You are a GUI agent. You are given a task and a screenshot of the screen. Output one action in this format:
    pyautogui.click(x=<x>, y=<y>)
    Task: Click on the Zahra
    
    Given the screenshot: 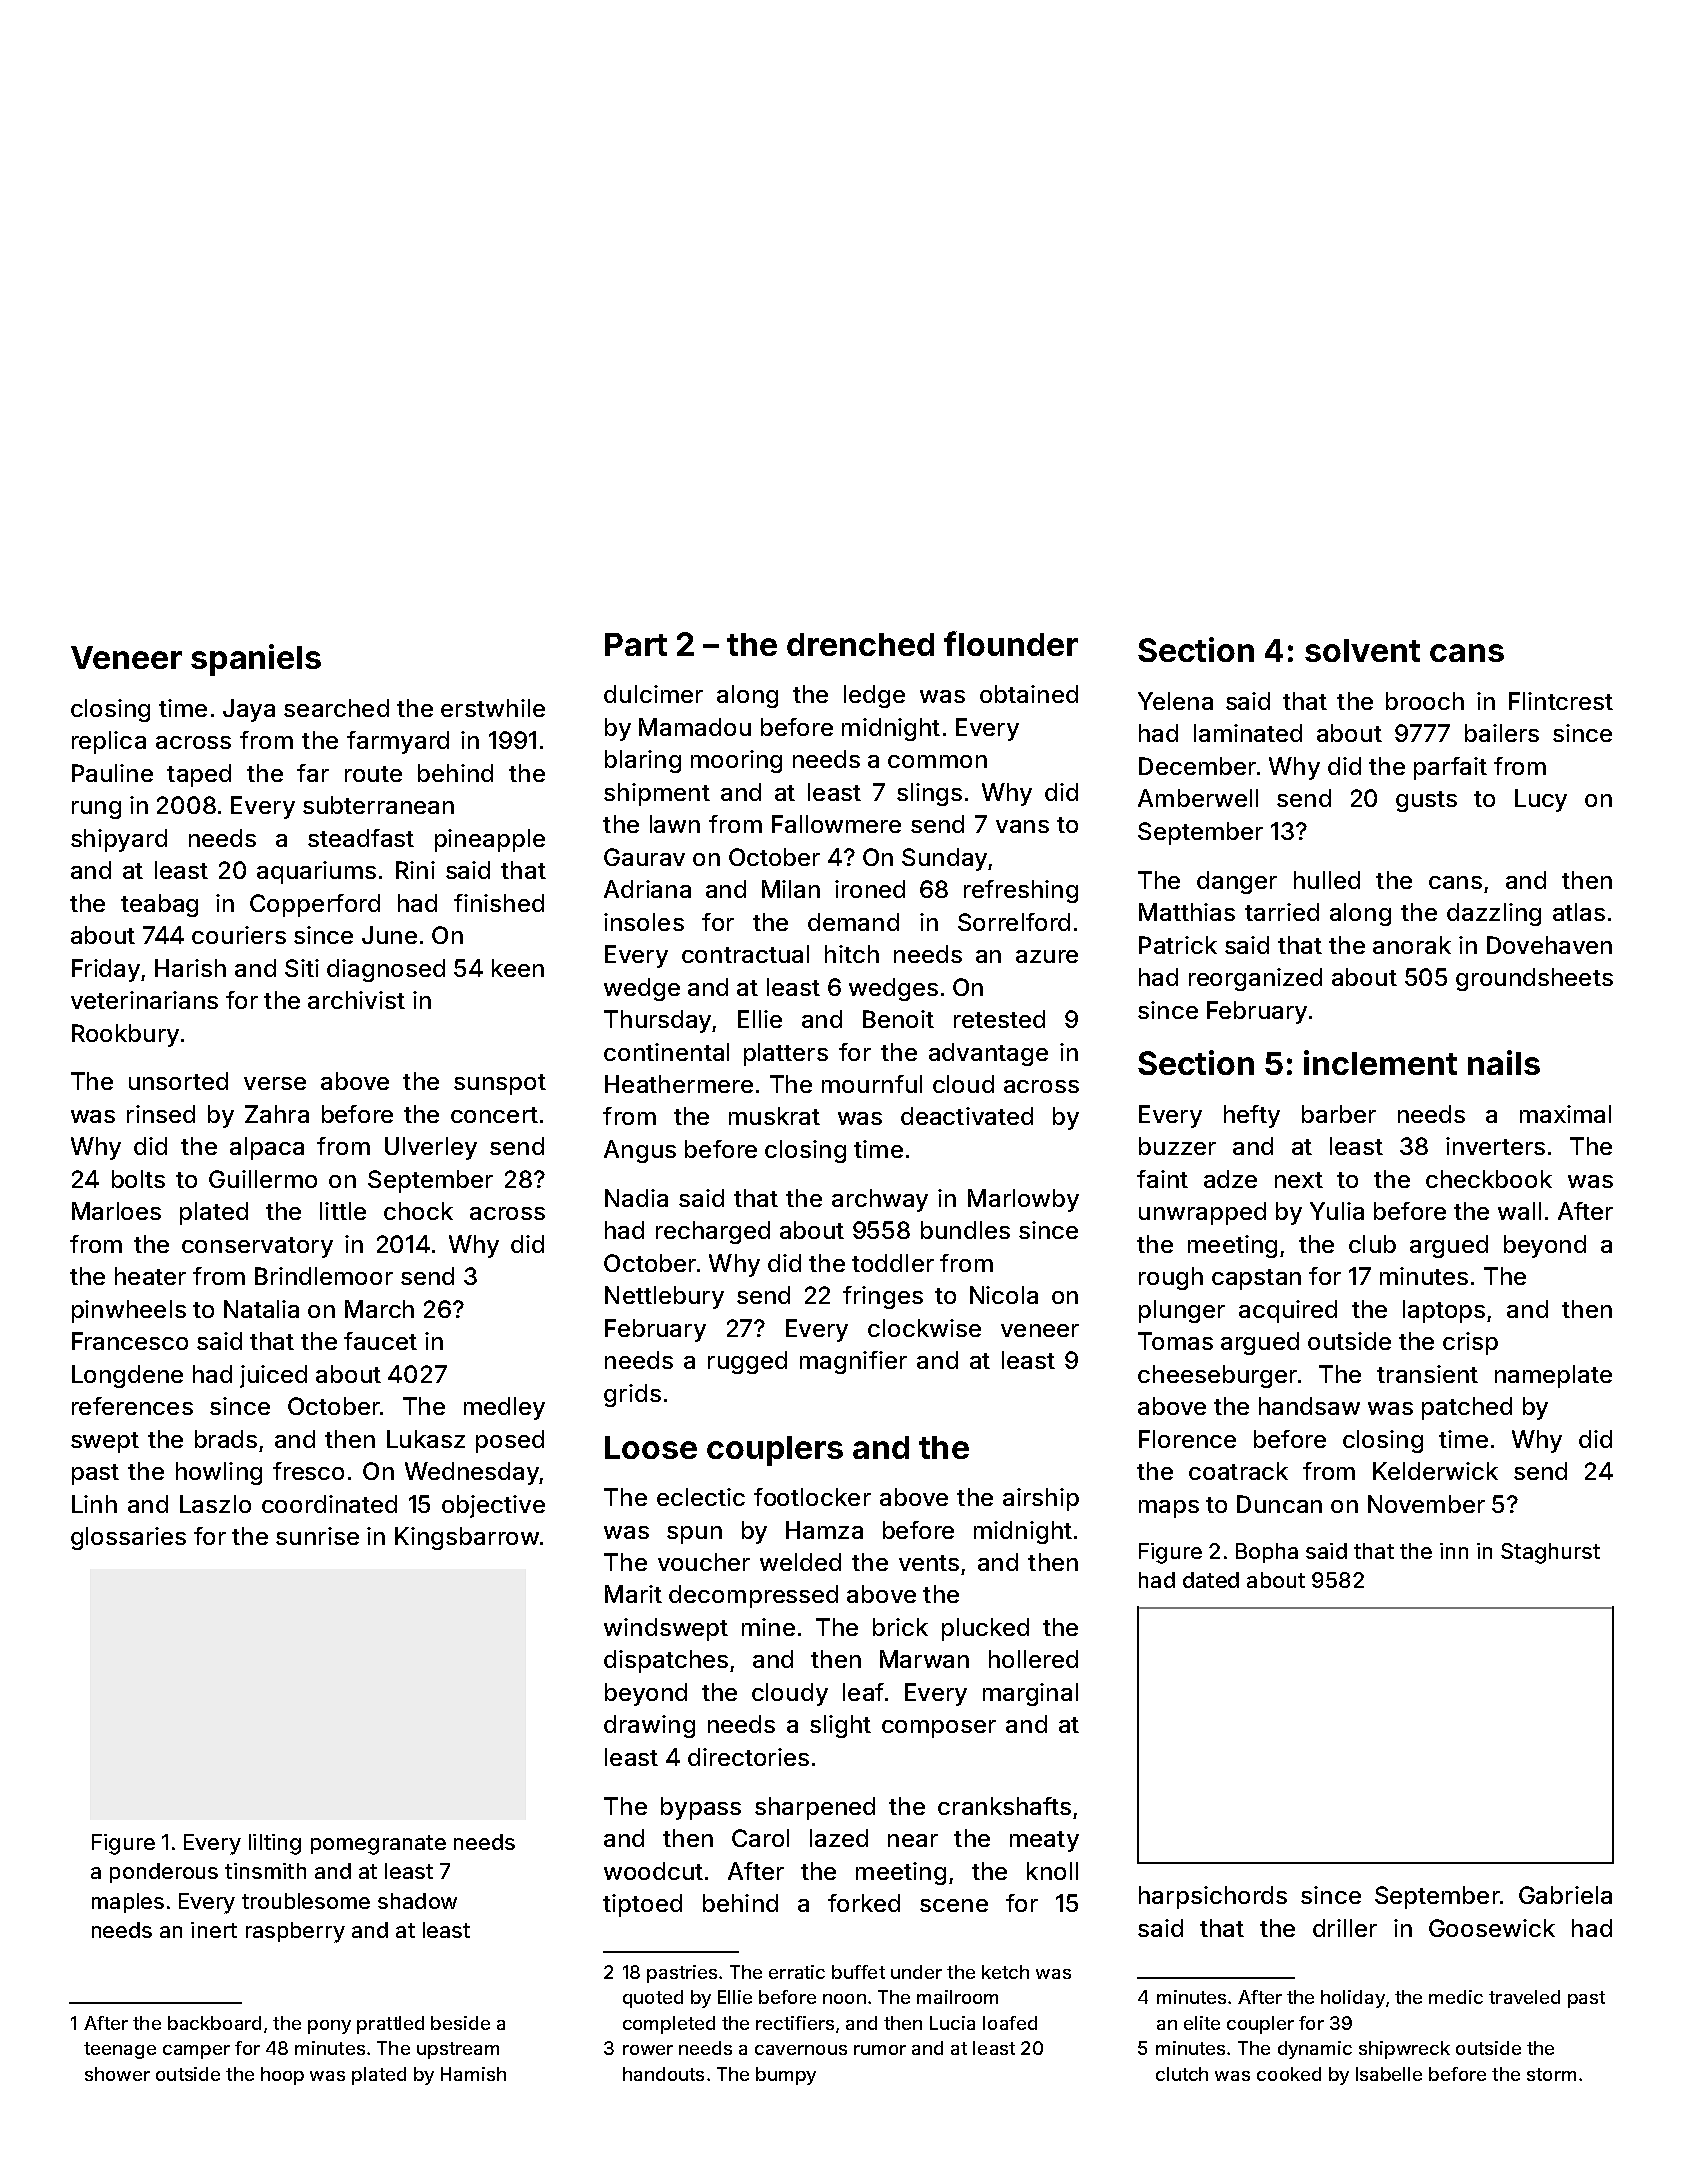 What is the action you would take?
    pyautogui.click(x=277, y=1114)
